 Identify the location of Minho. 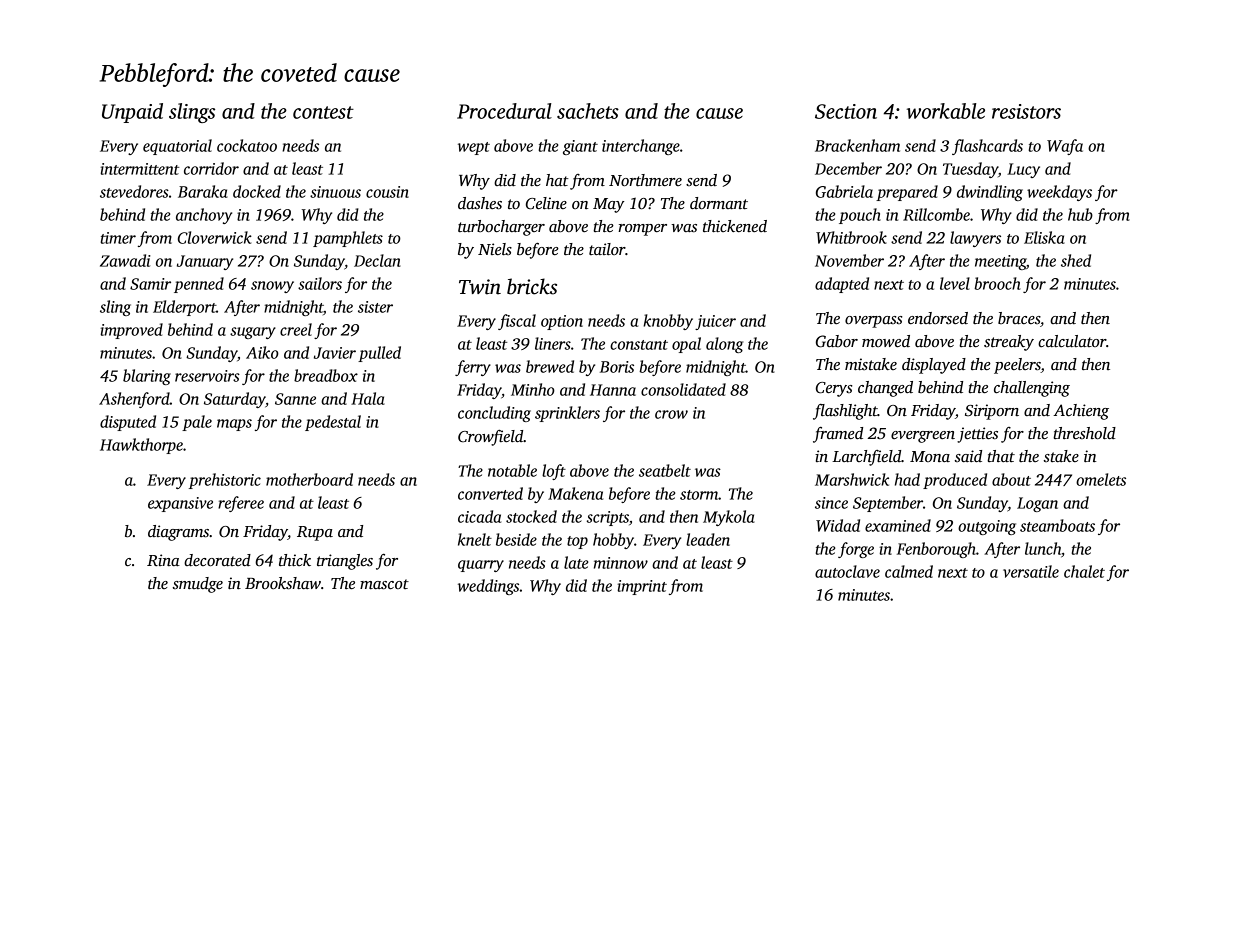
(533, 389).
